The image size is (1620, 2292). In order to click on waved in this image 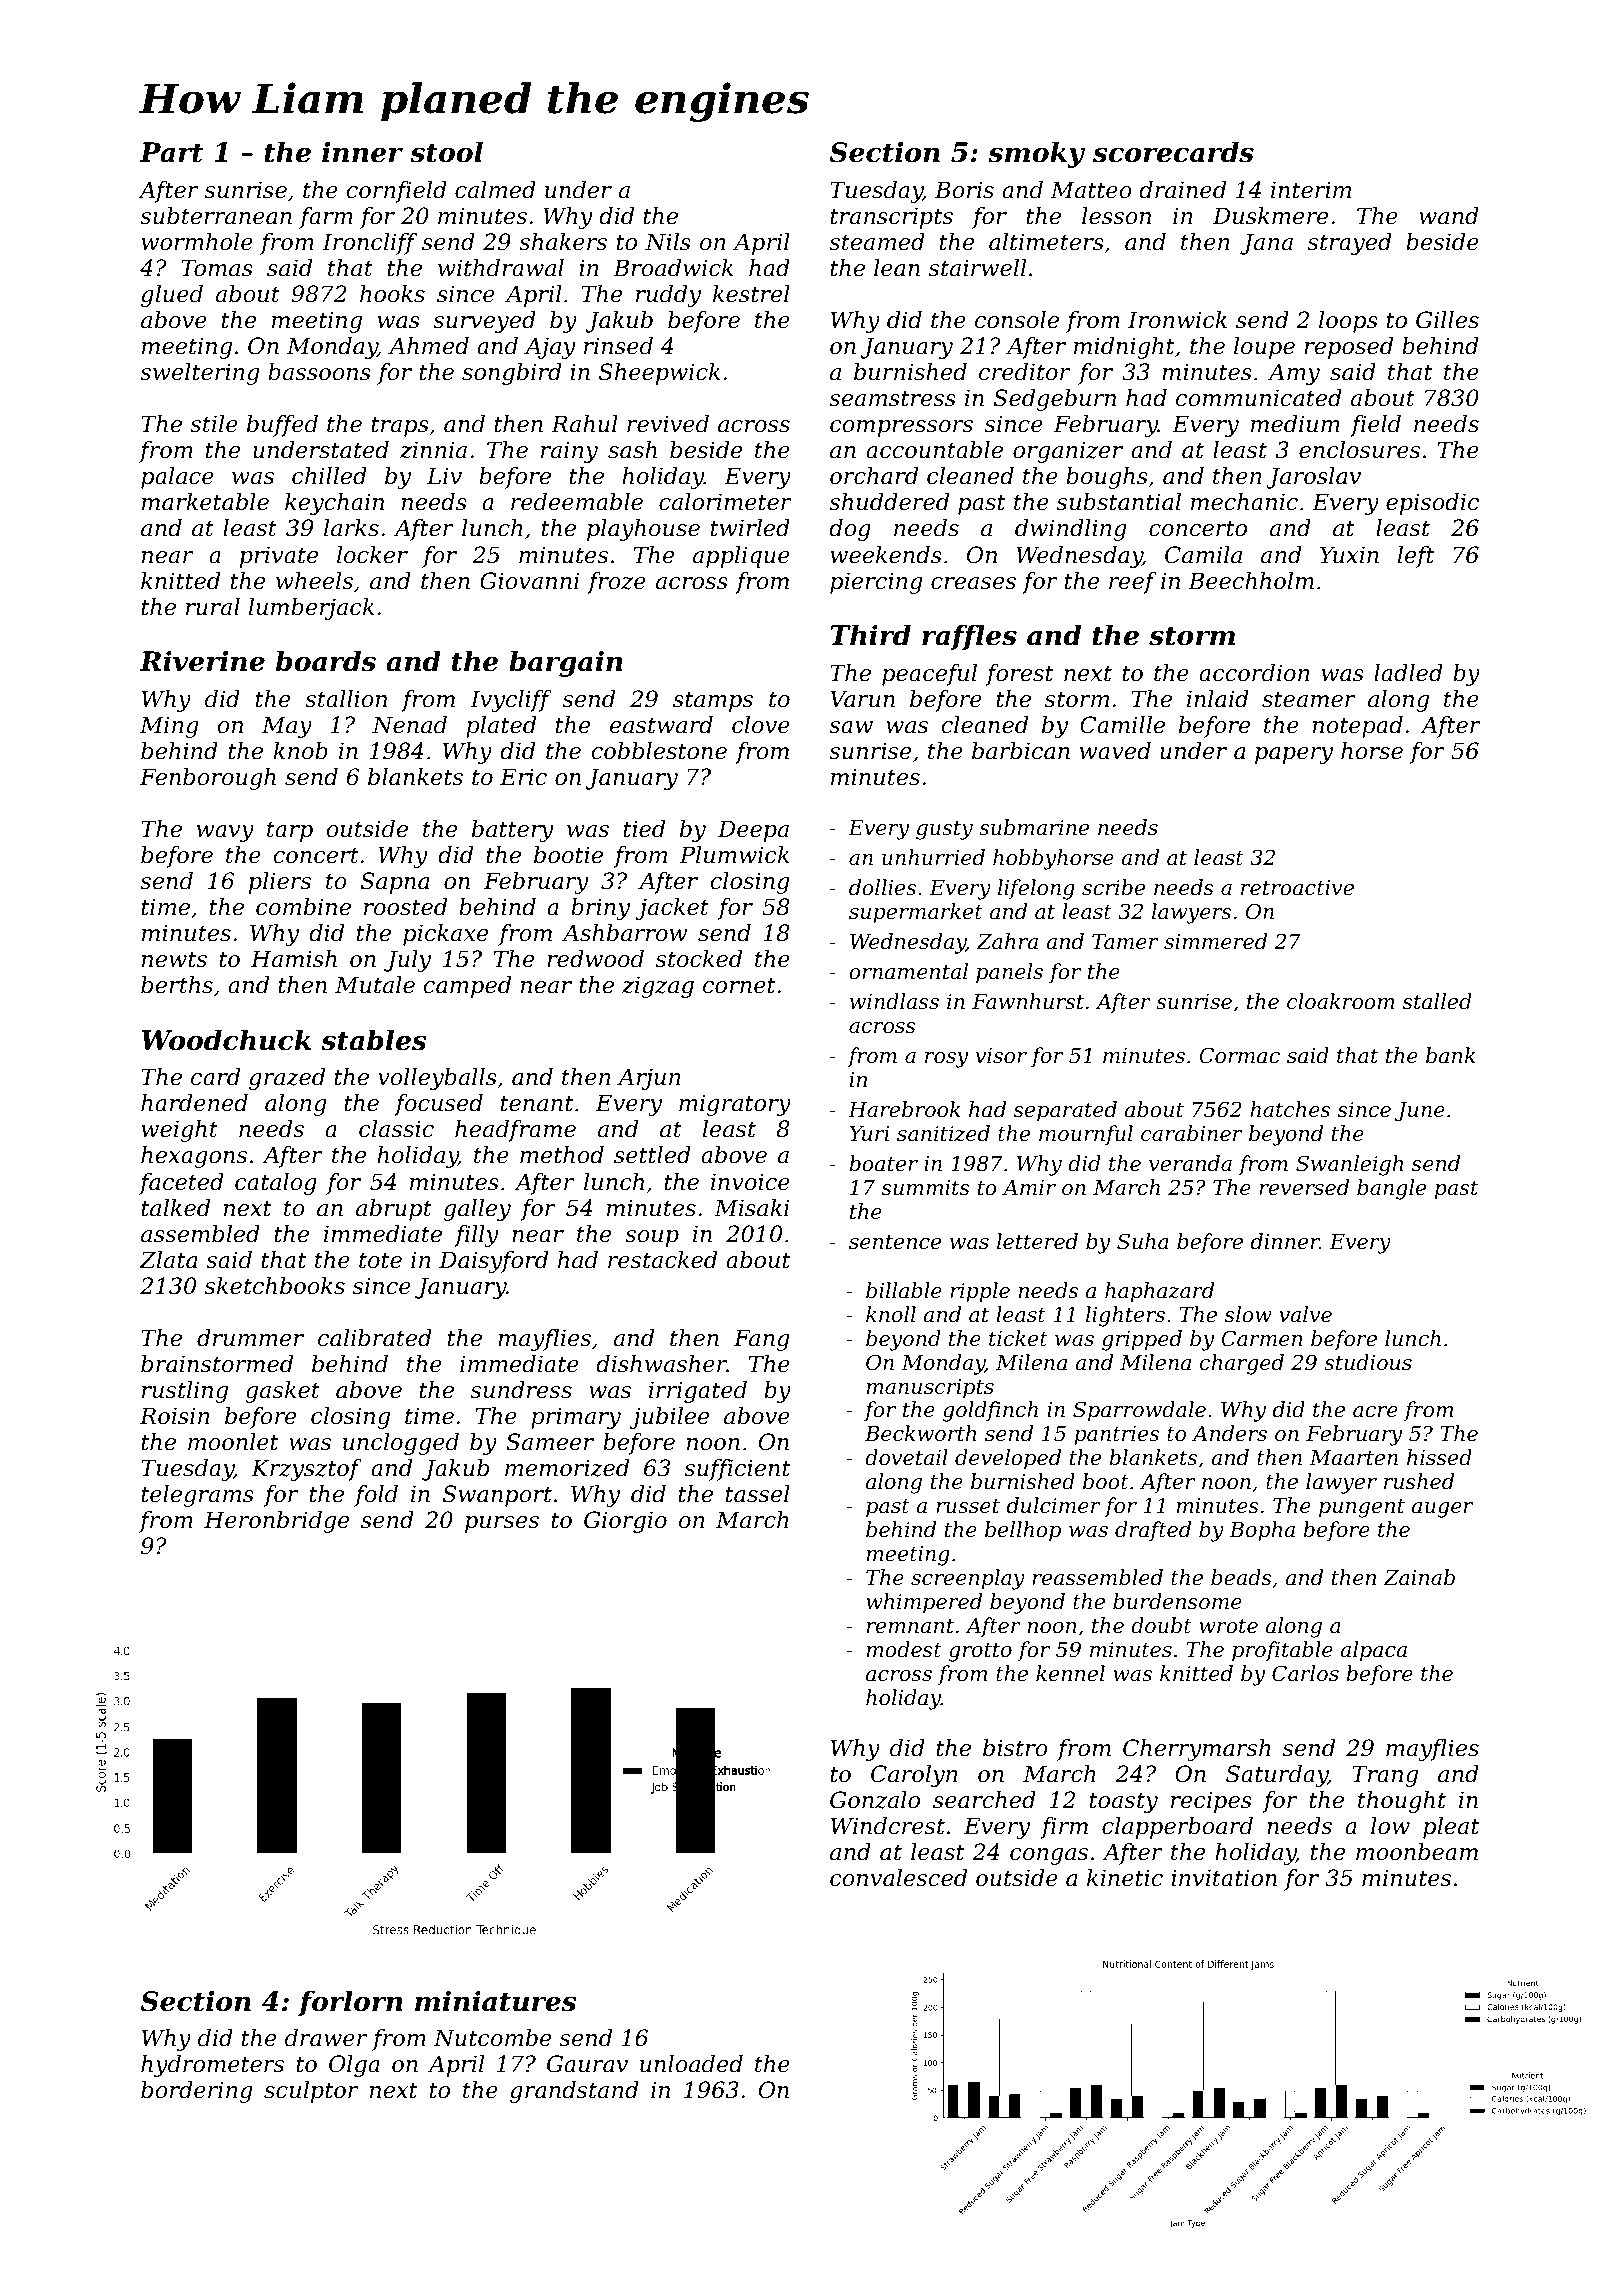, I will do `click(1115, 751)`.
